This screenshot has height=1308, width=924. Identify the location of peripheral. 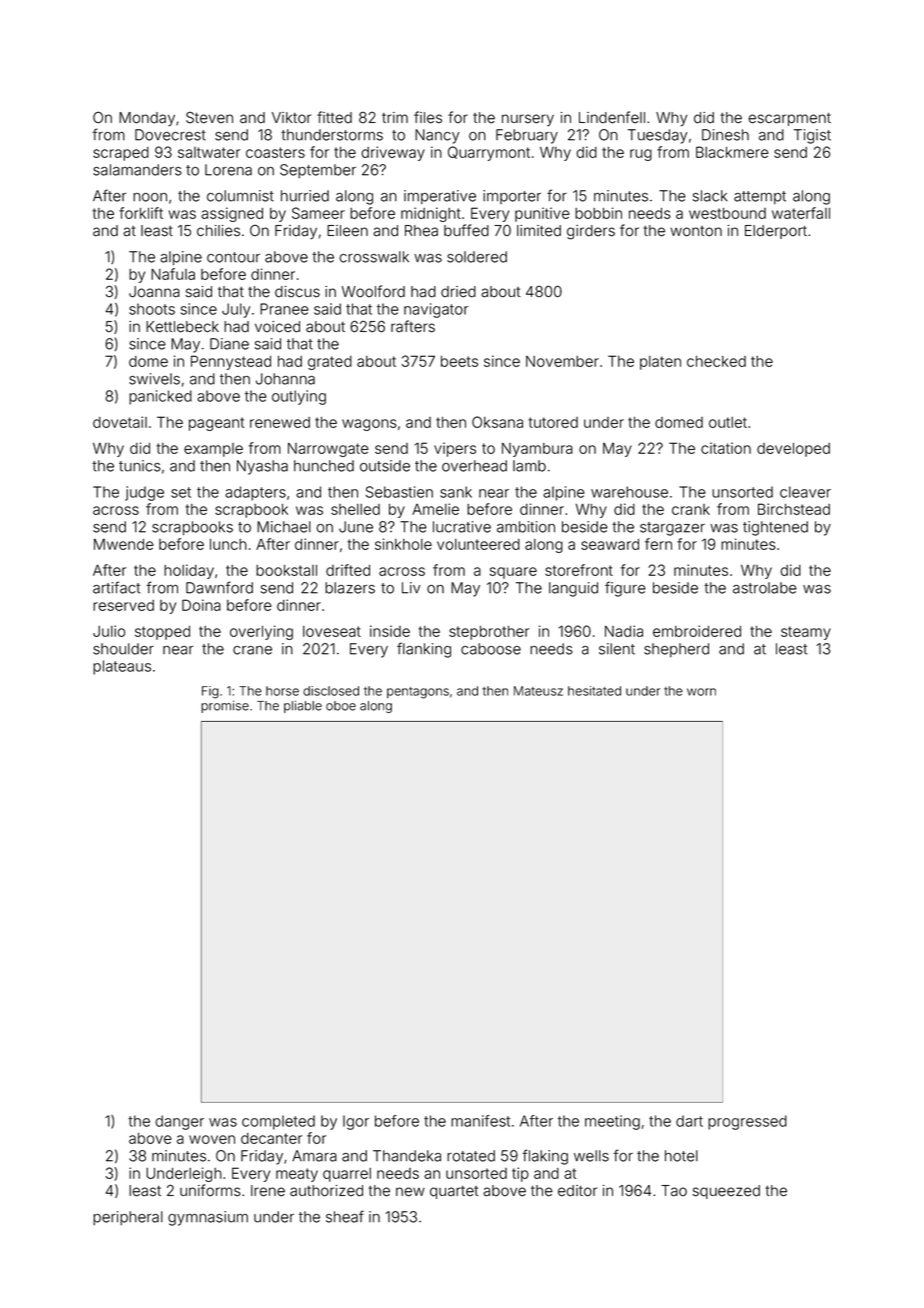
(128, 1218).
